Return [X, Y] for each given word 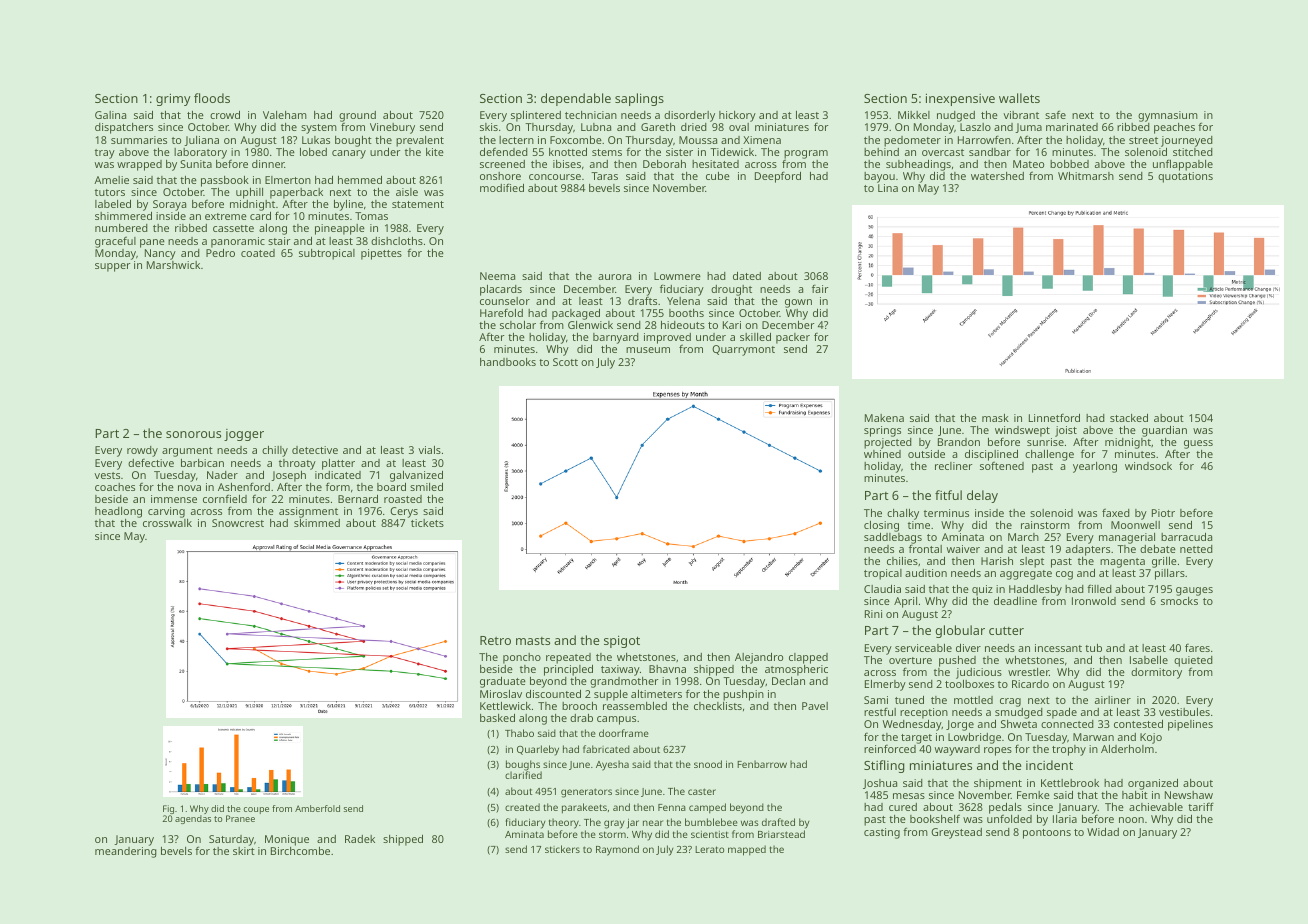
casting [882, 833]
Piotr [1163, 513]
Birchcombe [300, 851]
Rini [873, 614]
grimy [173, 100]
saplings [639, 99]
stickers [562, 849]
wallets [1019, 98]
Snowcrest [238, 523]
